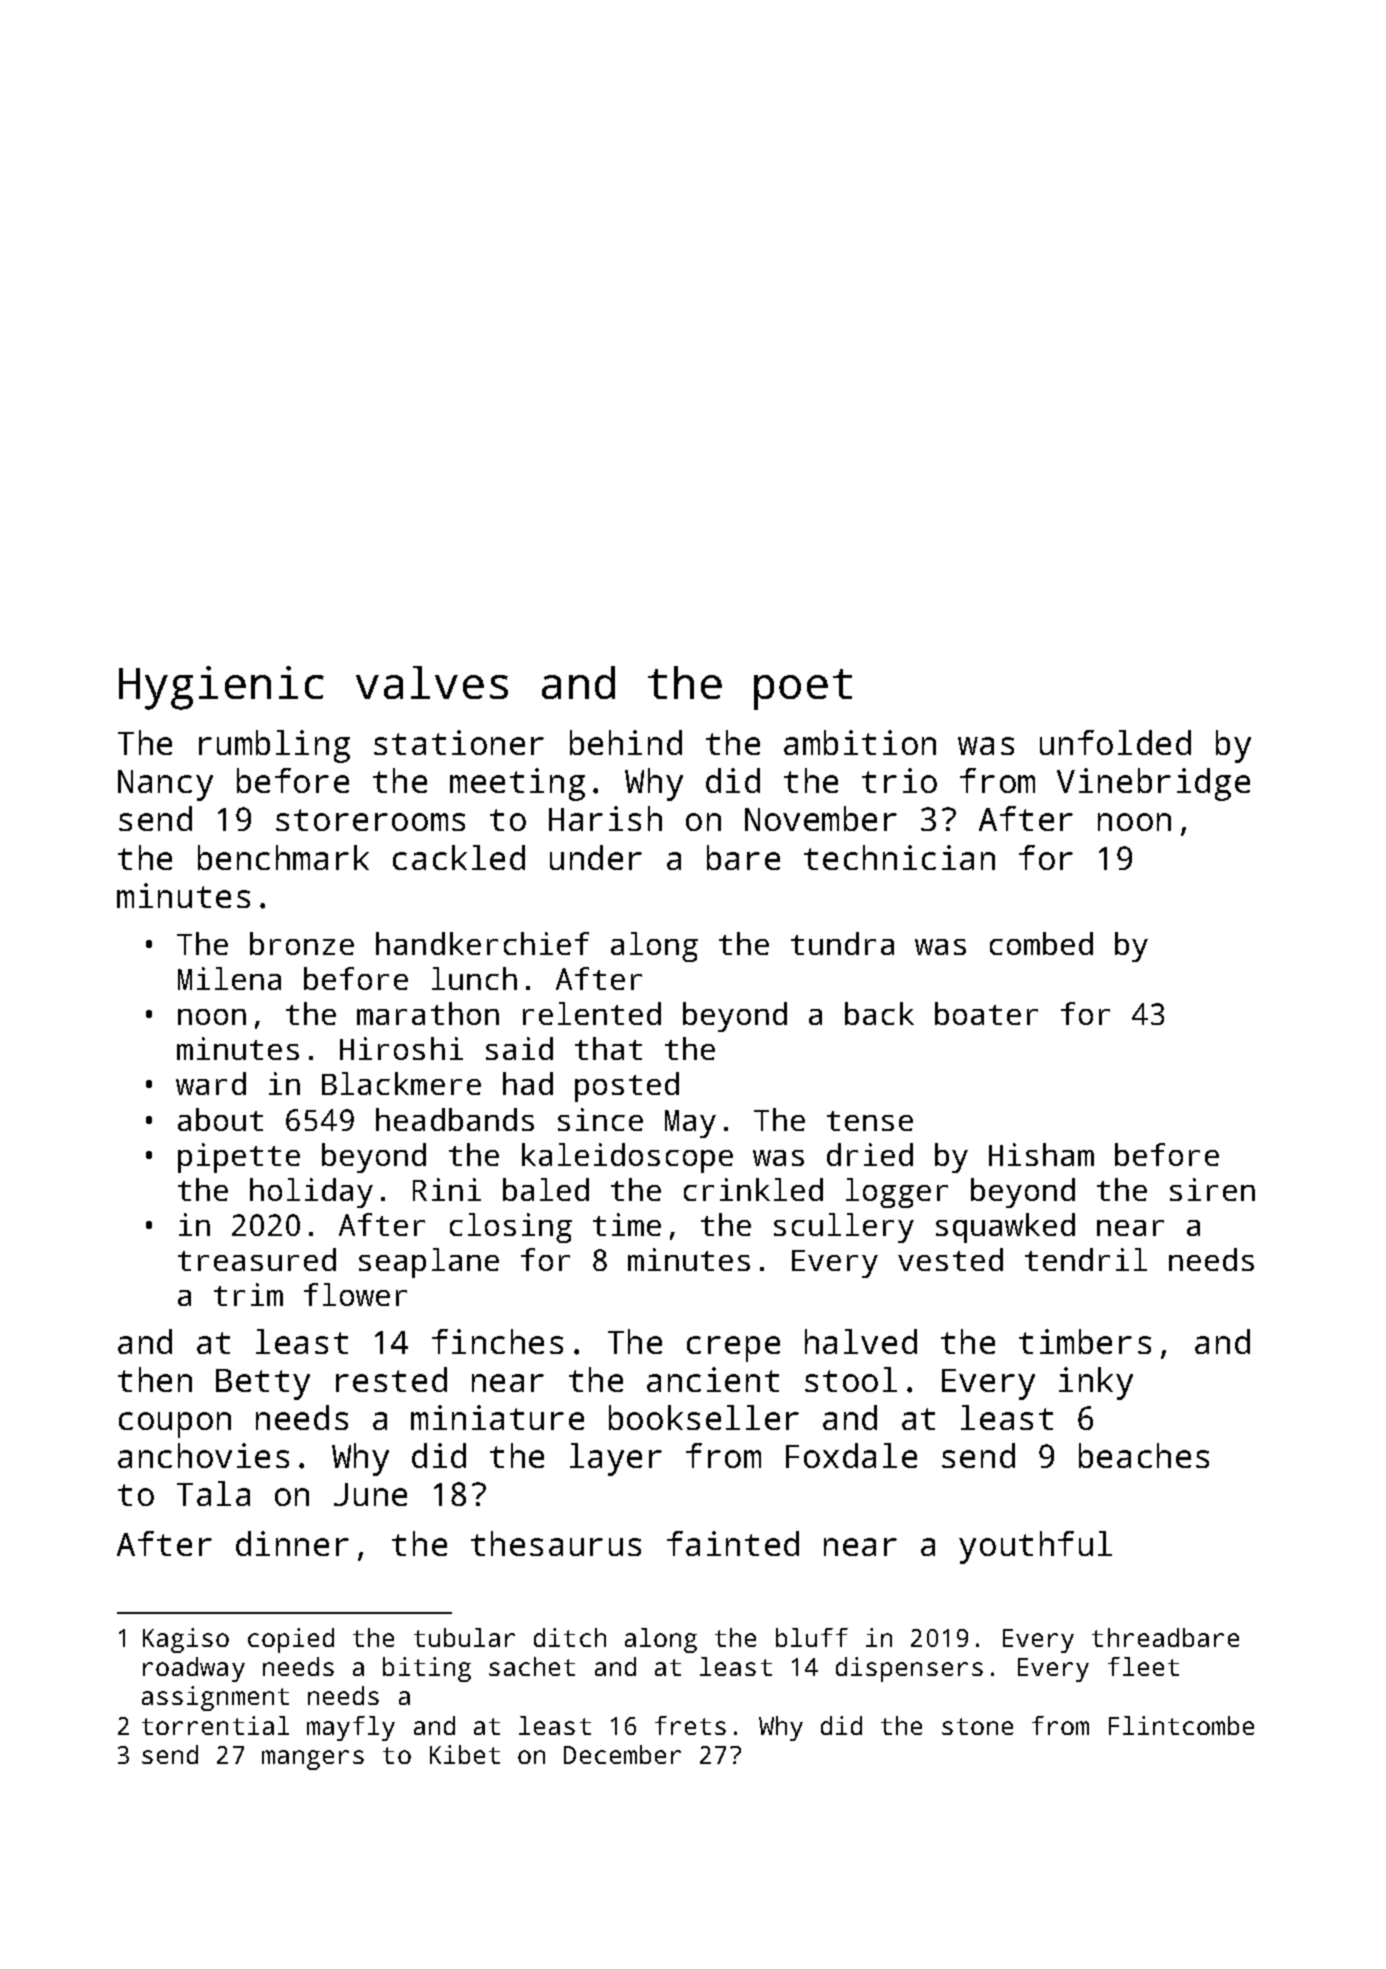 The image size is (1386, 1969). I want to click on under, so click(596, 857).
